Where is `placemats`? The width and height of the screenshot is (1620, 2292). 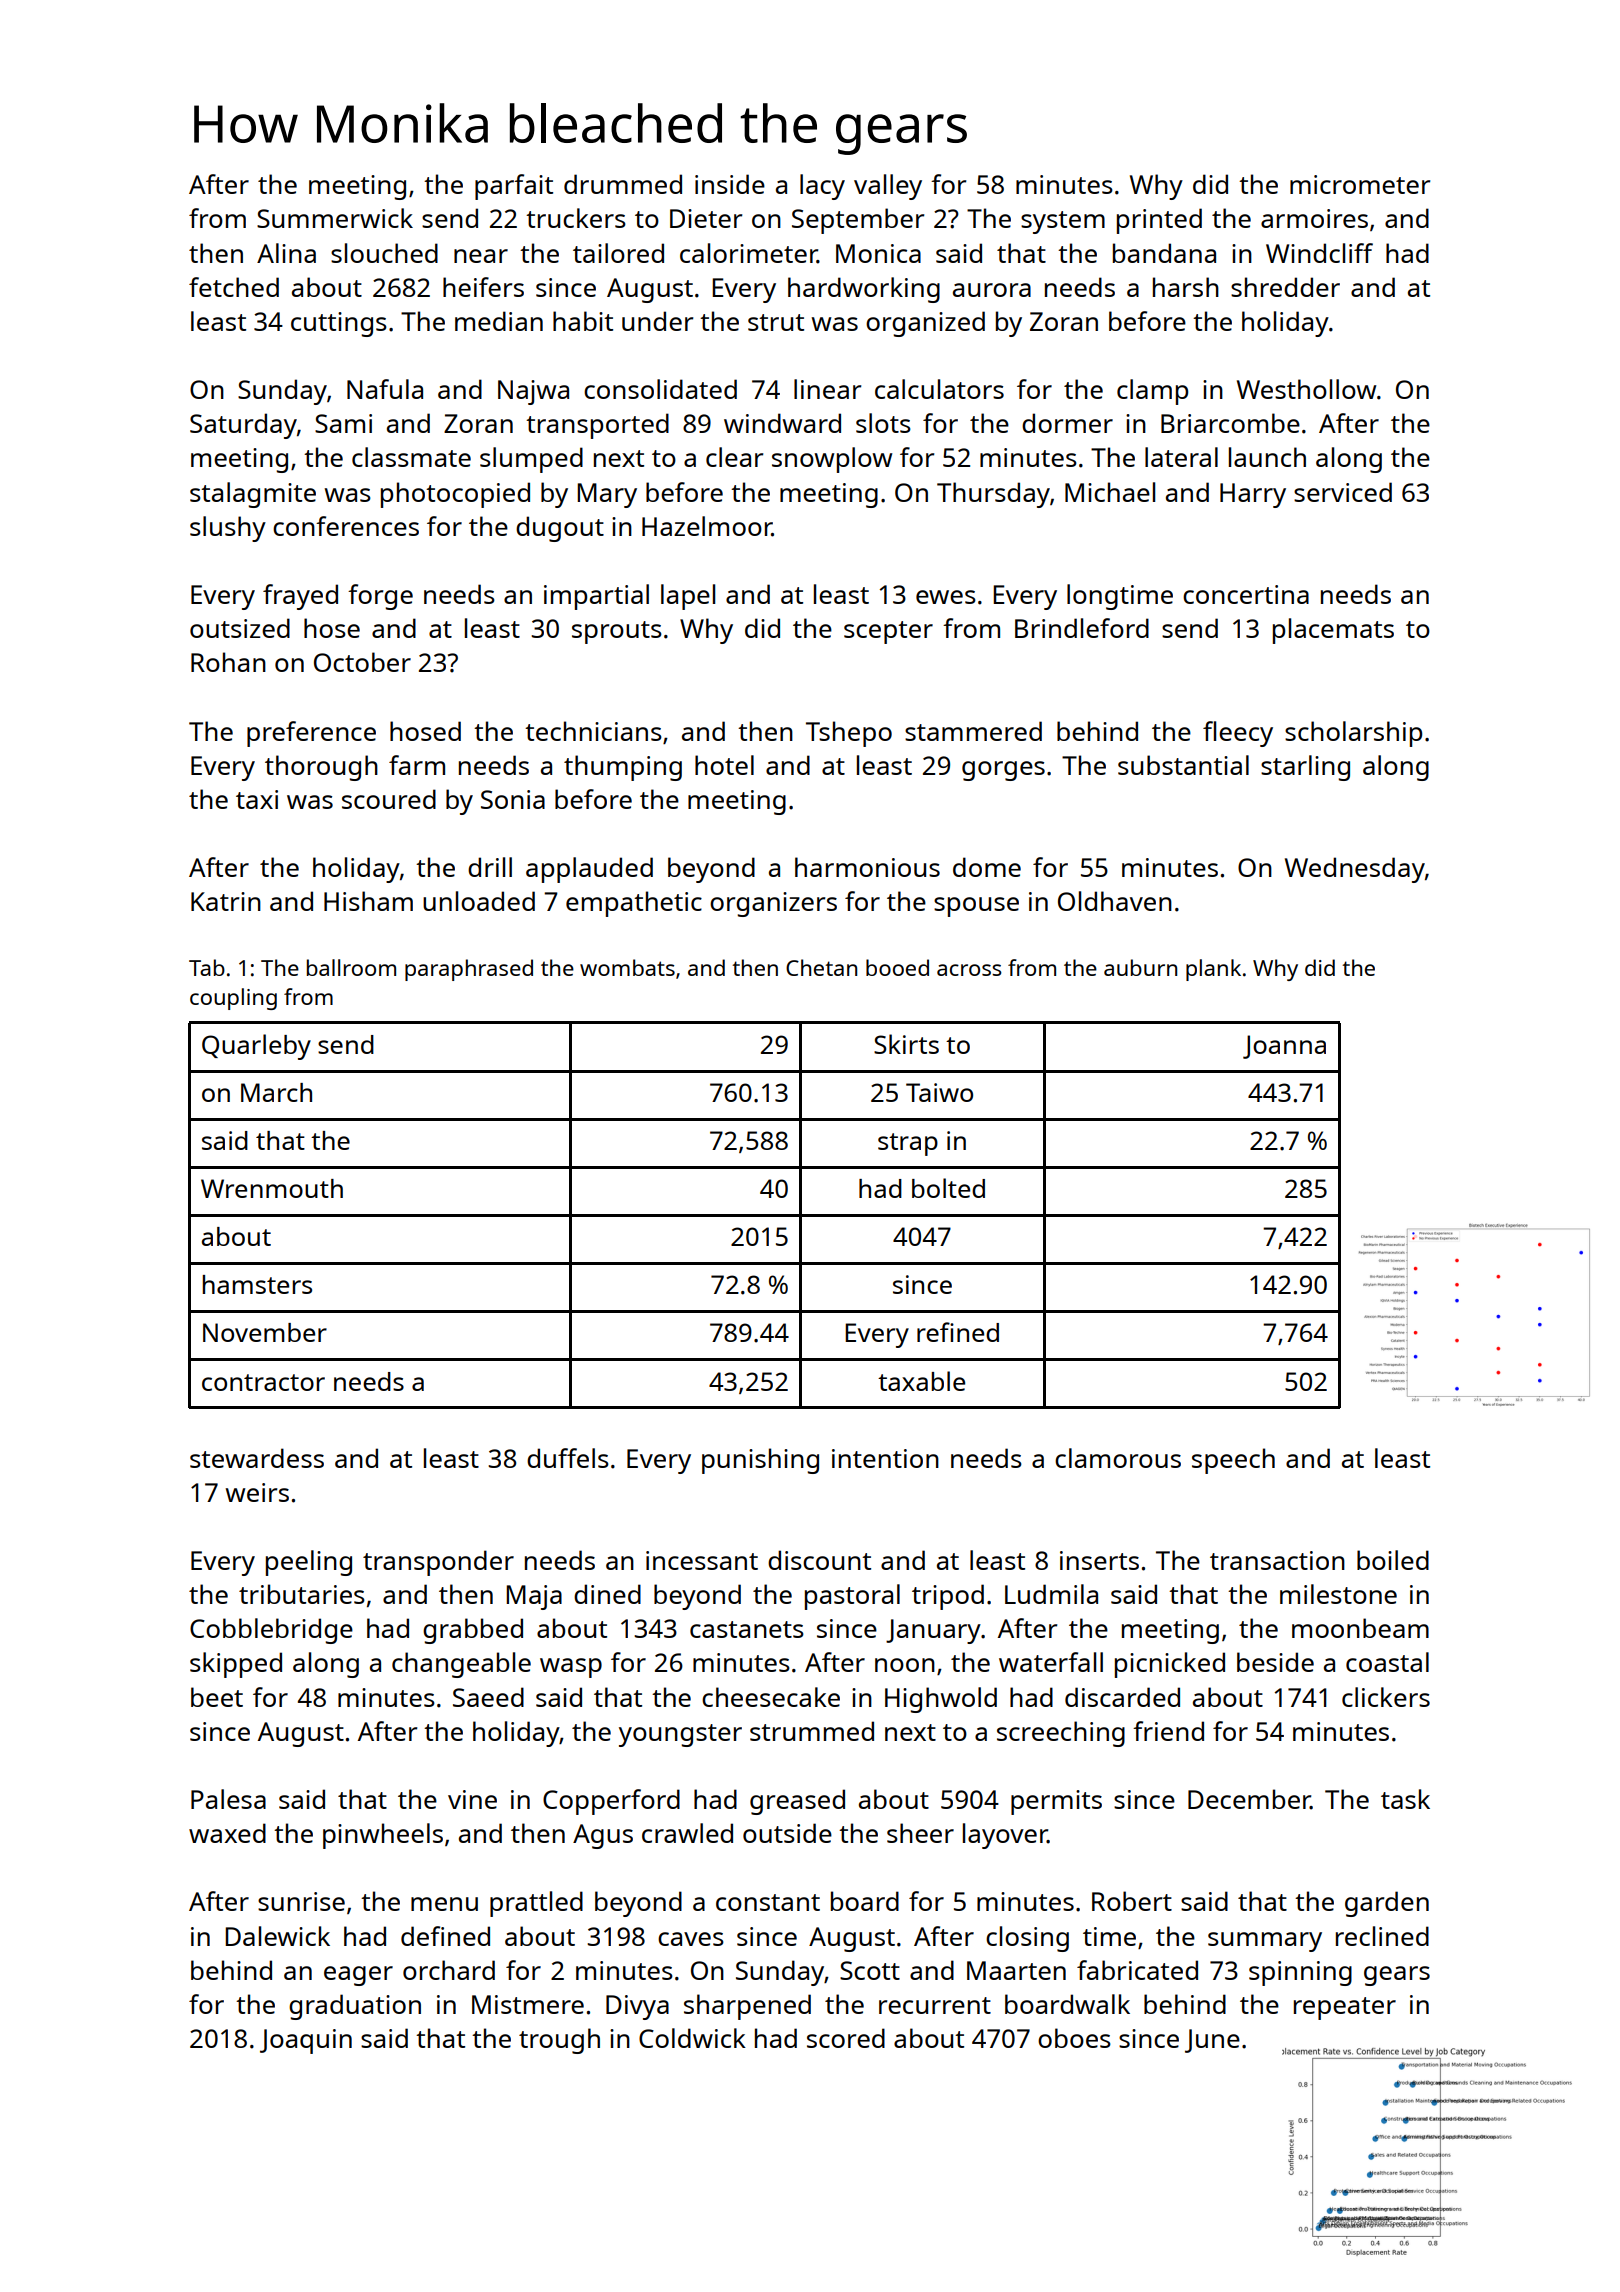
placemats is located at coordinates (1333, 631).
